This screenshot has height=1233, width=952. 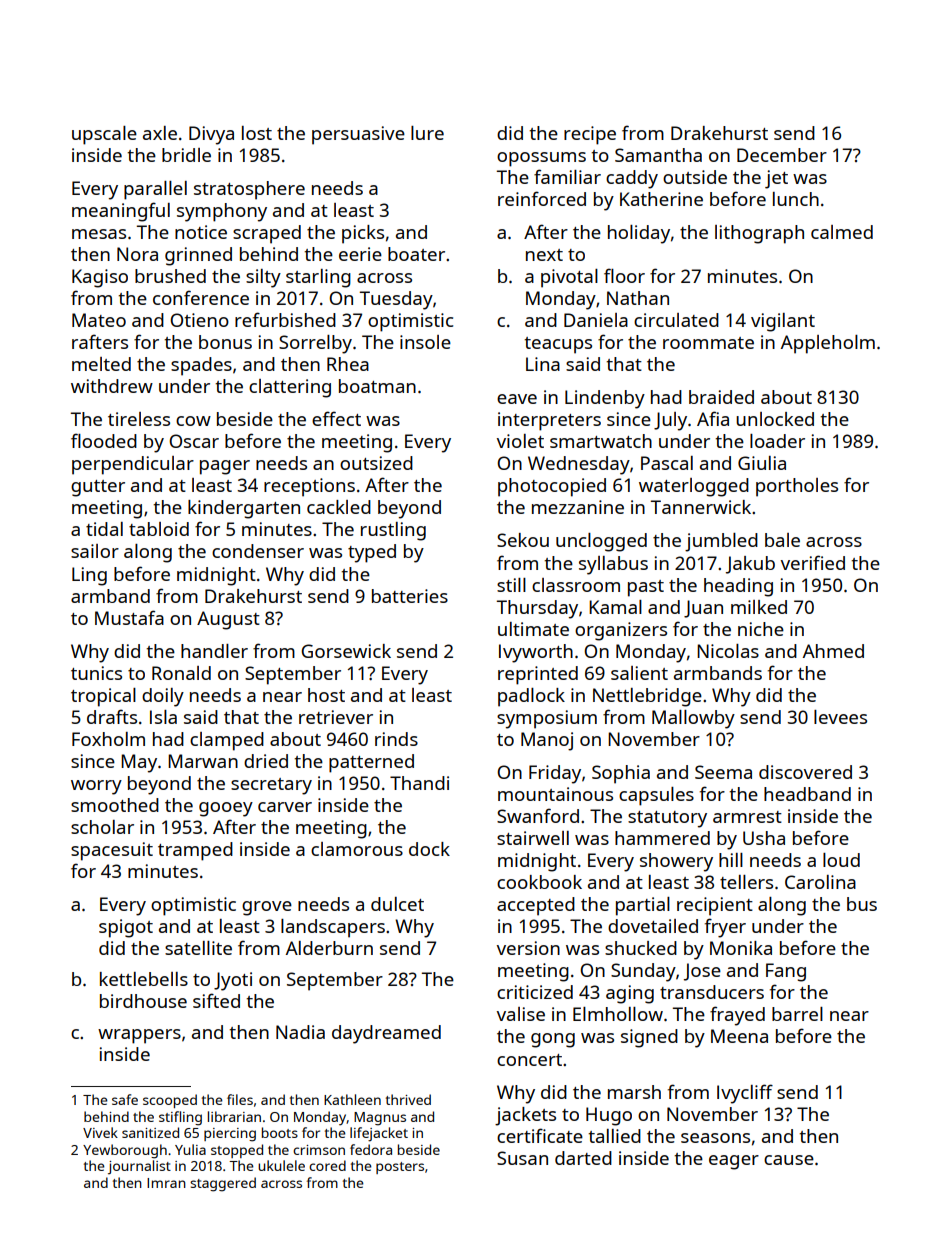 What do you see at coordinates (797, 487) in the screenshot?
I see `portholes` at bounding box center [797, 487].
